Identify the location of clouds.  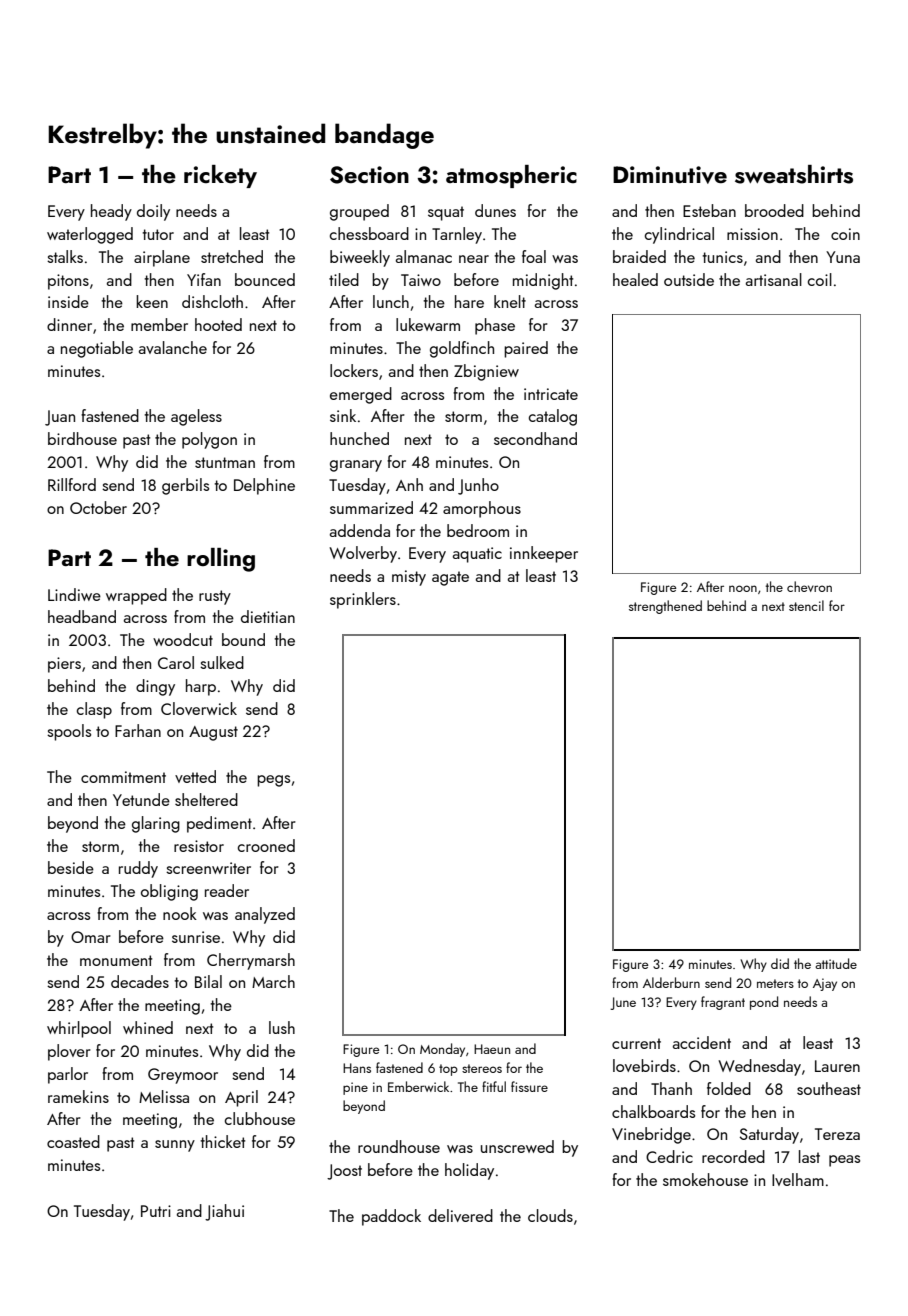
(550, 1215).
